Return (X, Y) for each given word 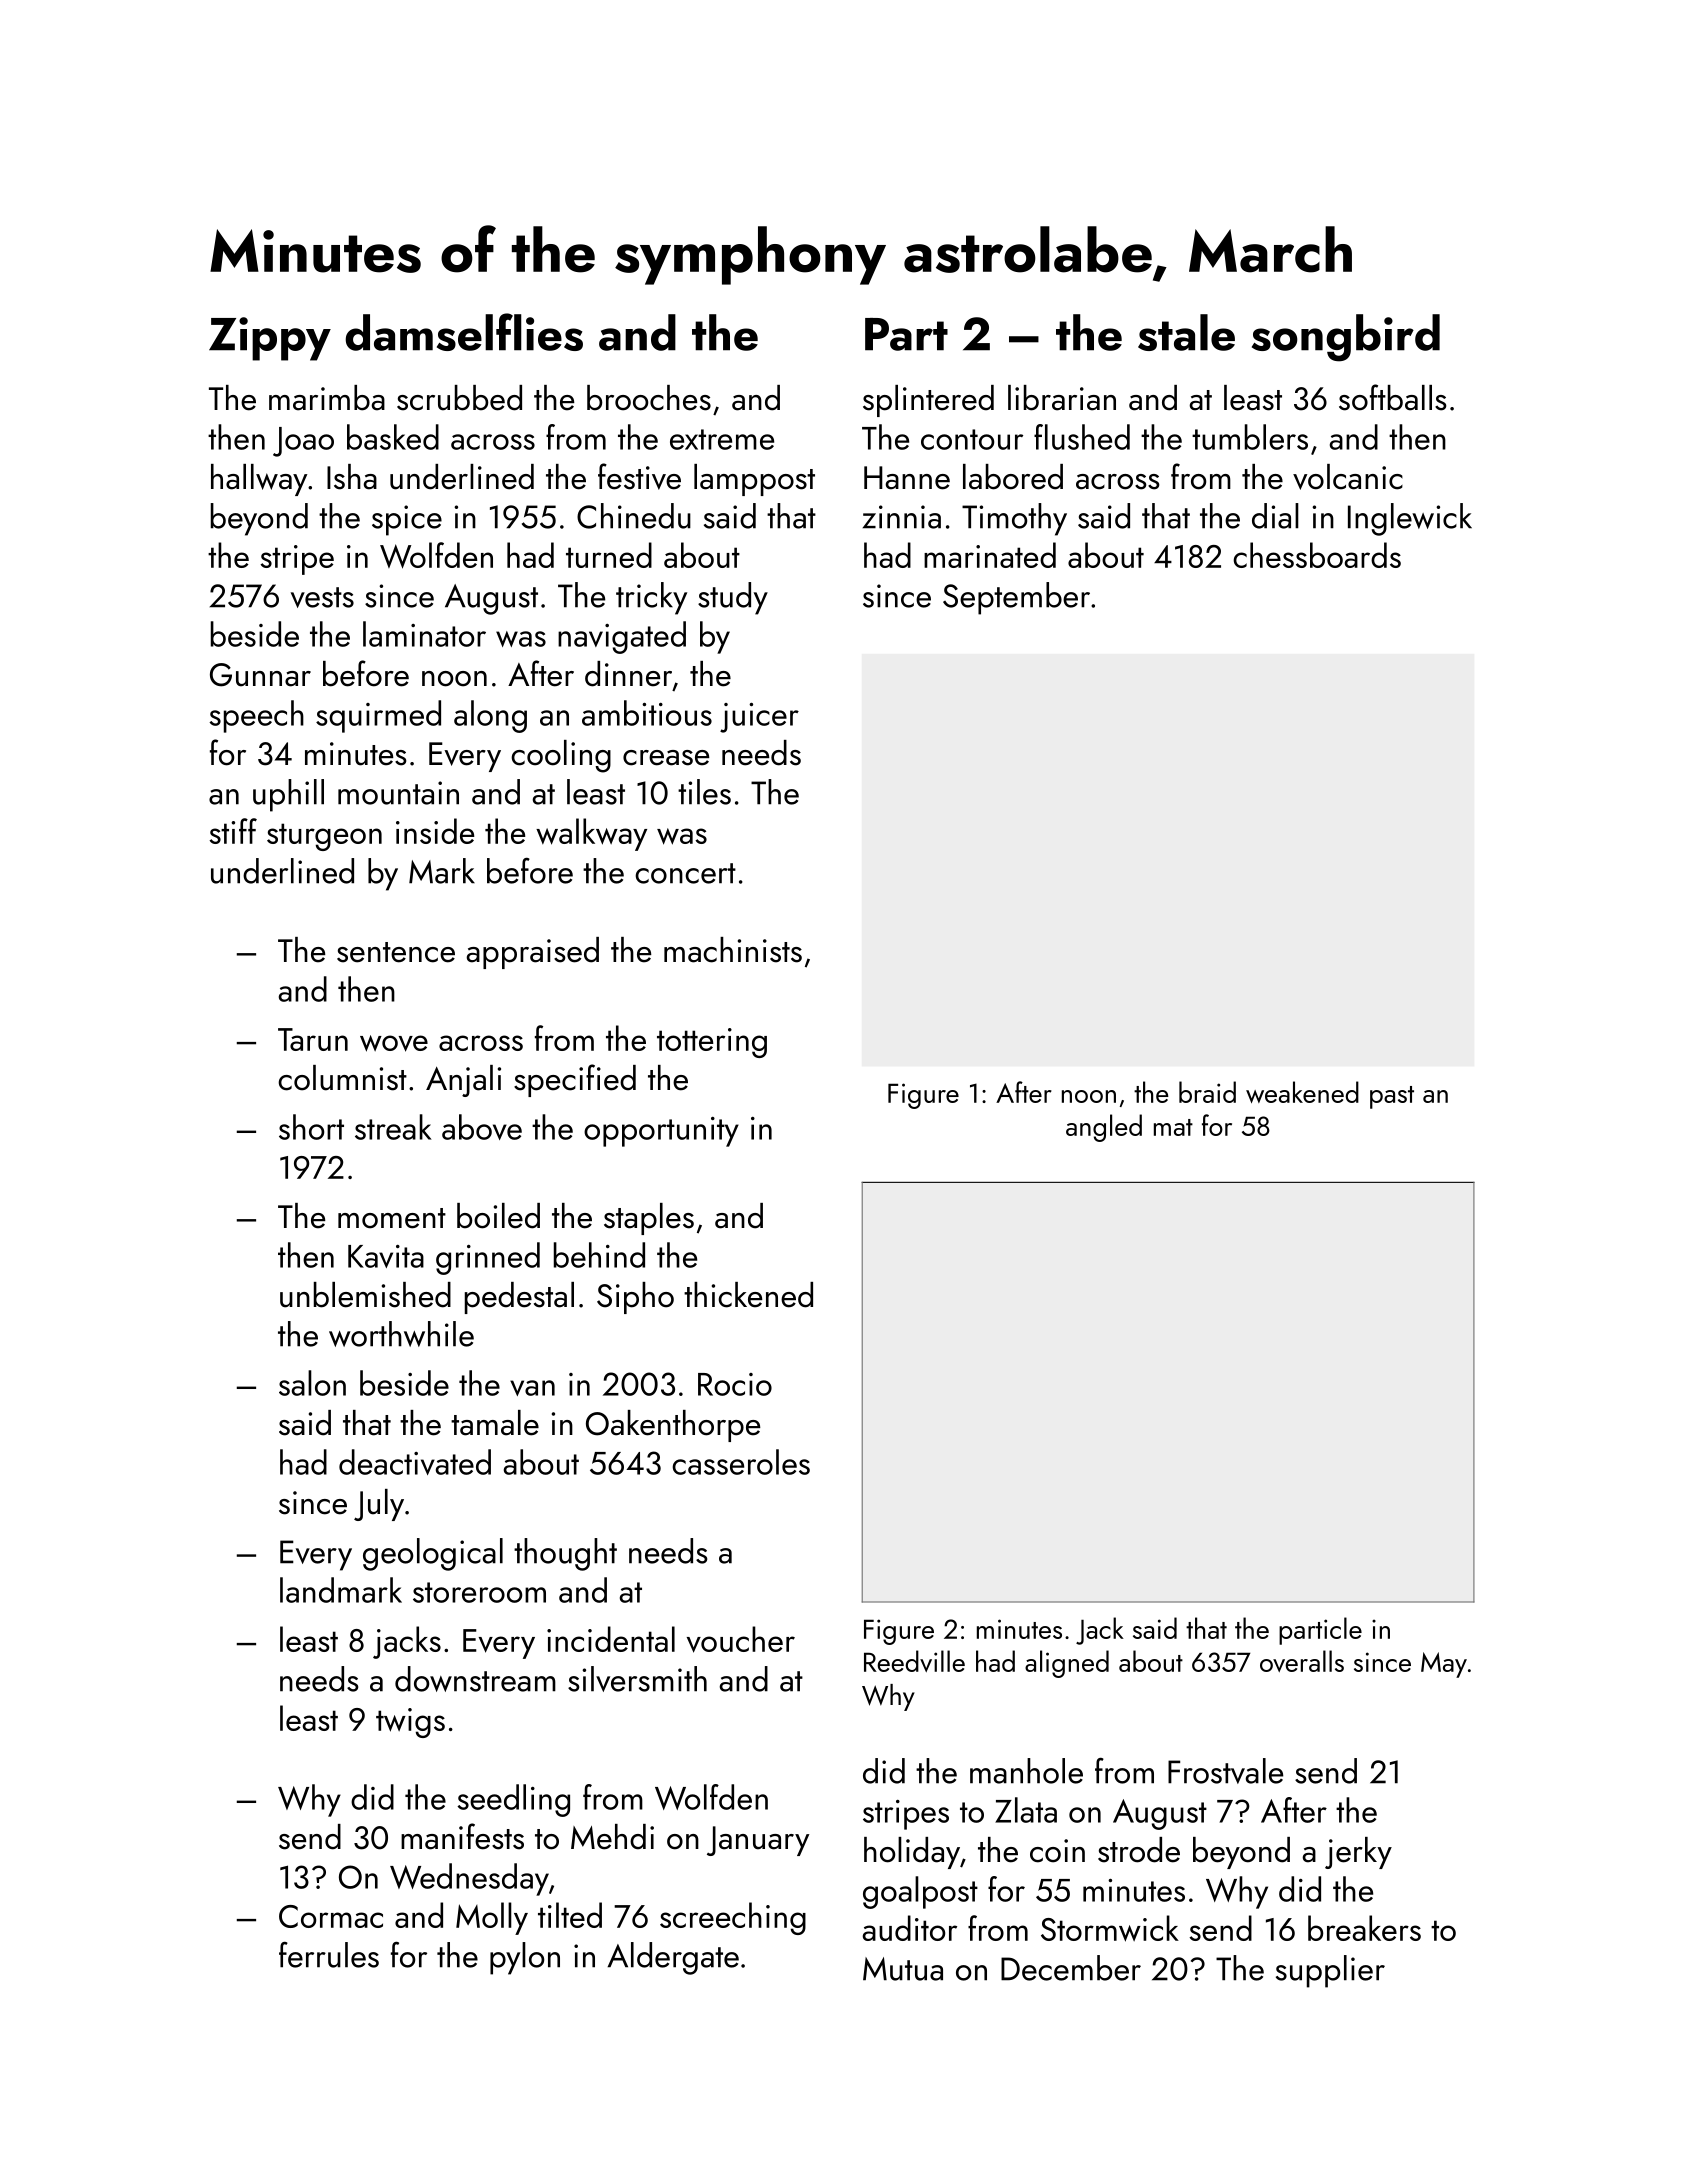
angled (1104, 1128)
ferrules (329, 1955)
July (379, 1505)
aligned (1067, 1664)
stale (1186, 332)
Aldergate (673, 1958)
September (1016, 598)
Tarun (313, 1039)
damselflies (464, 332)
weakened (1302, 1092)
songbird (1346, 338)
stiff (233, 831)
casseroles (741, 1462)
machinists (733, 950)
